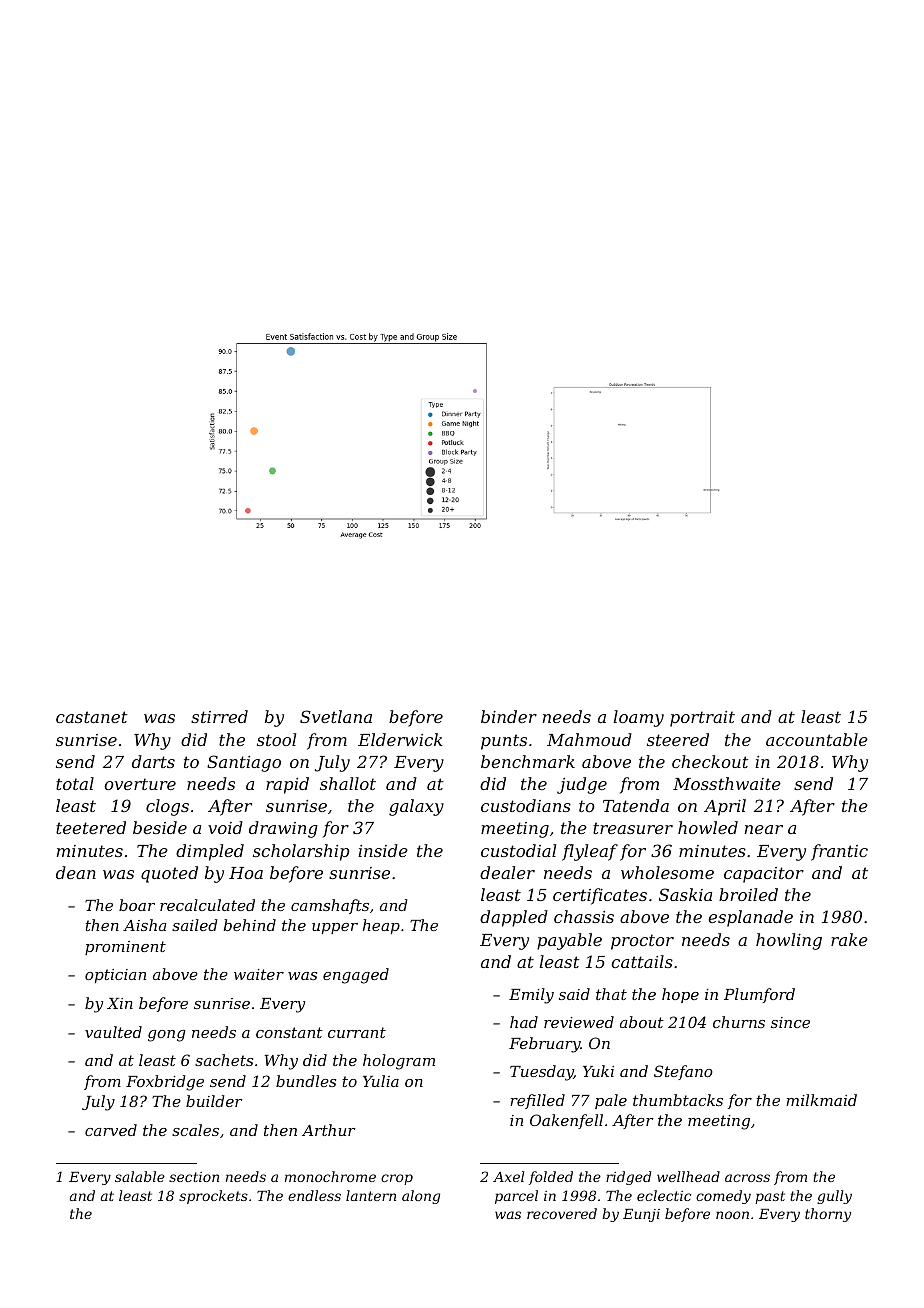  What do you see at coordinates (214, 1101) in the screenshot?
I see `builder` at bounding box center [214, 1101].
